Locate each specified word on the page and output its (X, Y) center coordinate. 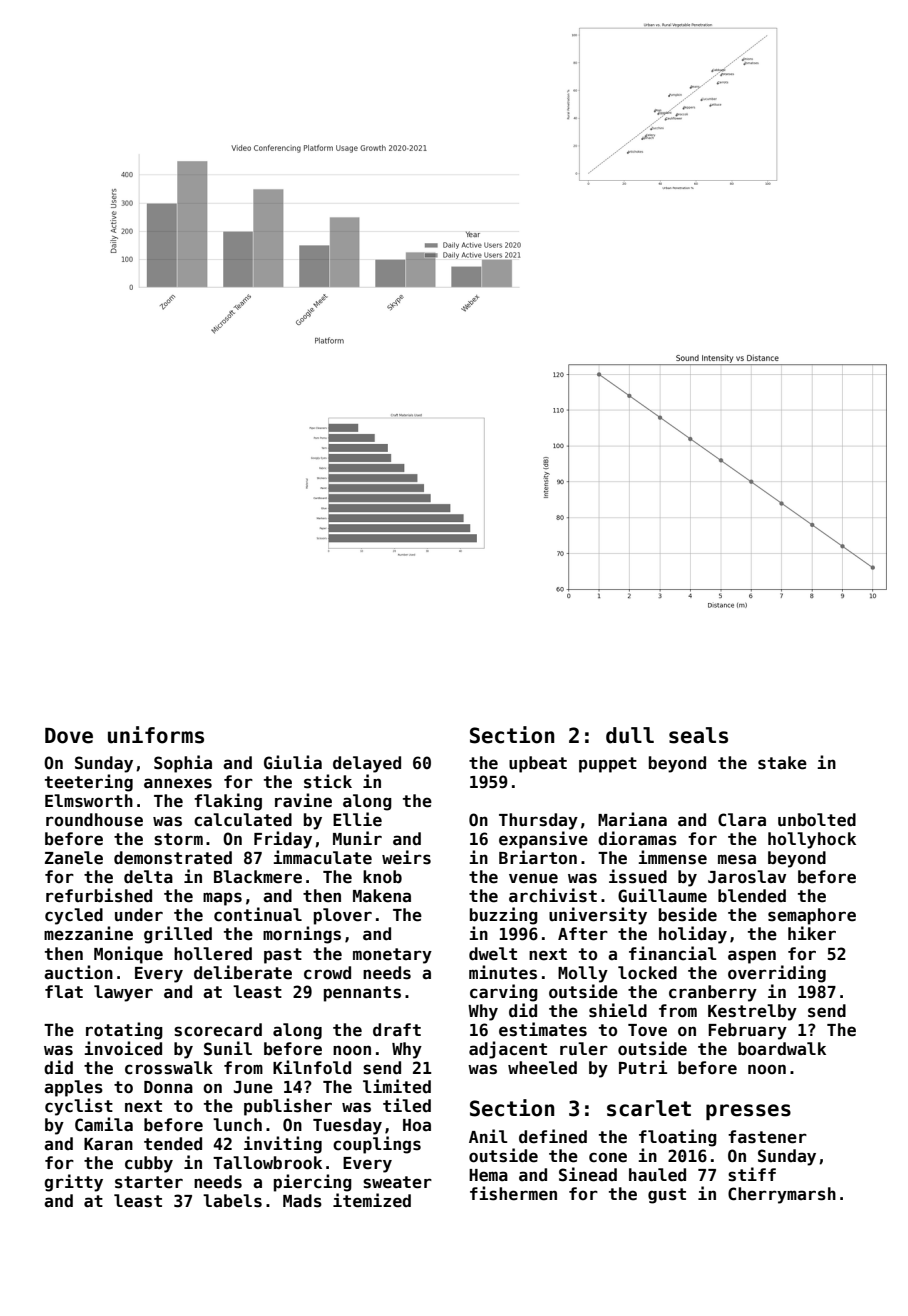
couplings (377, 1145)
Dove (69, 736)
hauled (657, 1175)
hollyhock (812, 840)
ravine (303, 800)
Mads (302, 1201)
